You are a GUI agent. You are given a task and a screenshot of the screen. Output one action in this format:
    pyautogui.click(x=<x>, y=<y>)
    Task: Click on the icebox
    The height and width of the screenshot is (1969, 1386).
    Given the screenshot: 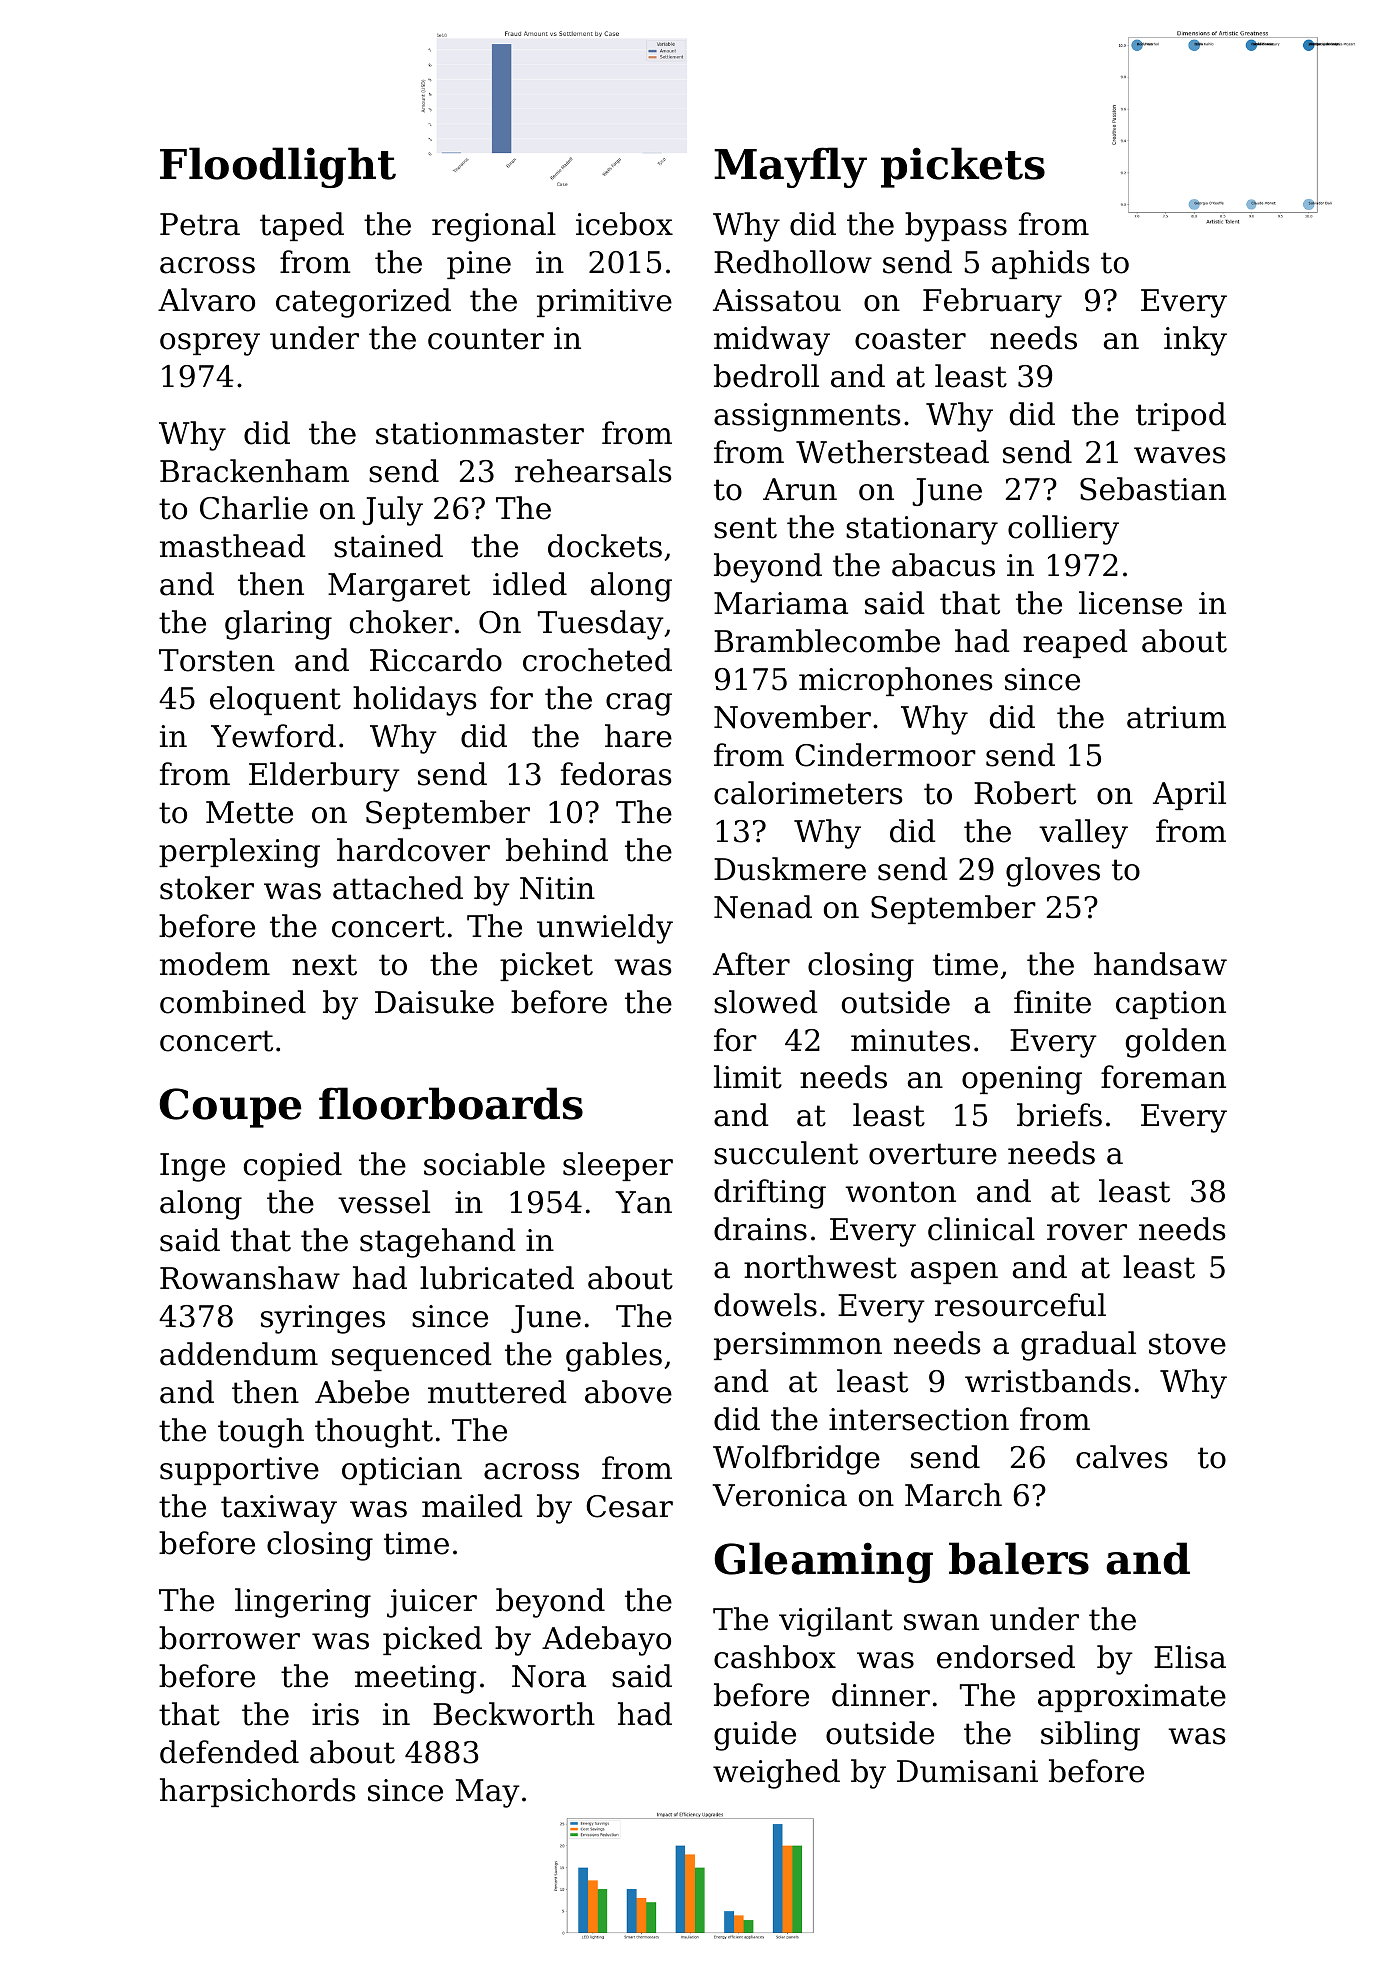 What is the action you would take?
    pyautogui.click(x=624, y=224)
